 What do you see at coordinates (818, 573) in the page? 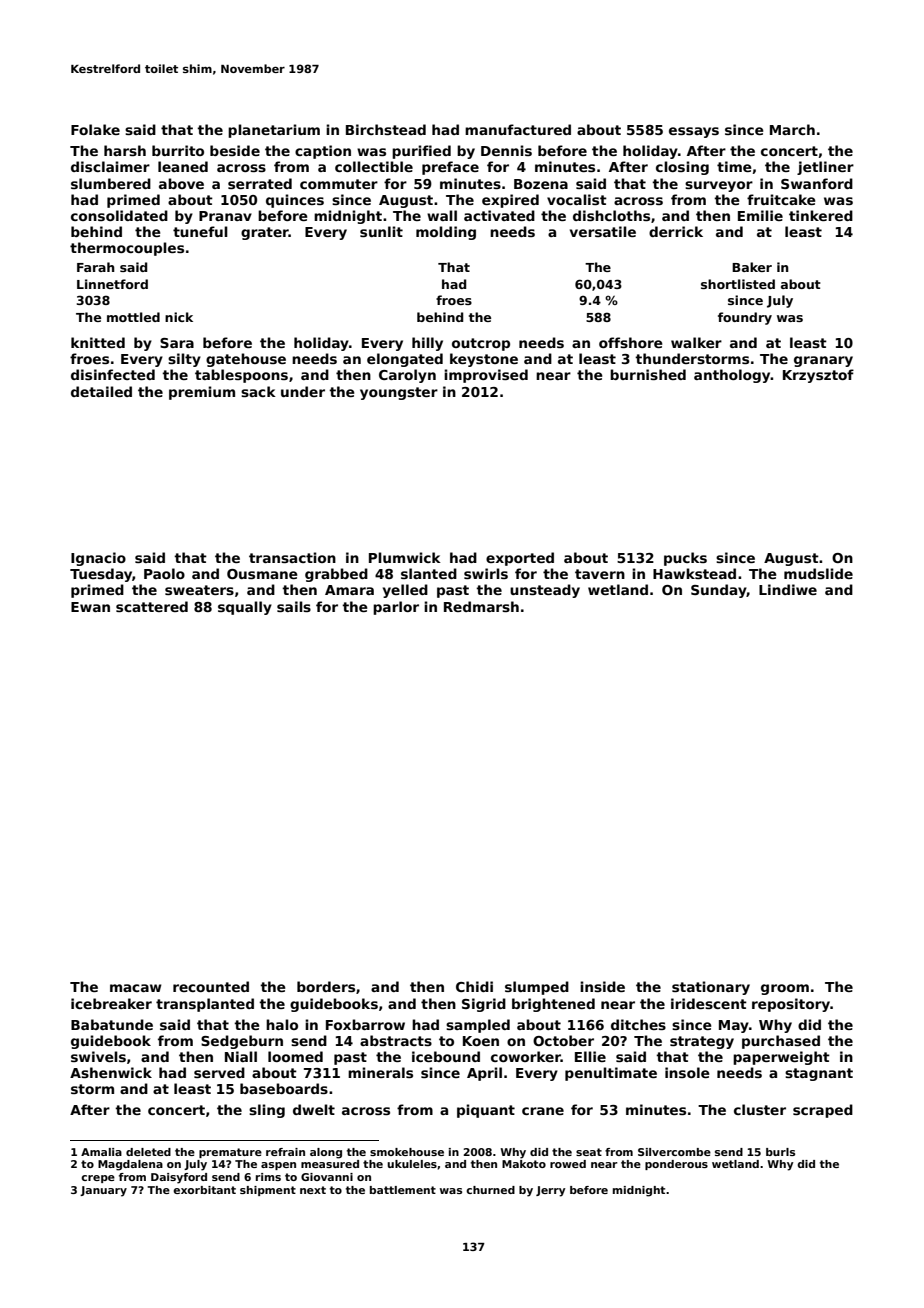
I see `mudslide` at bounding box center [818, 573].
